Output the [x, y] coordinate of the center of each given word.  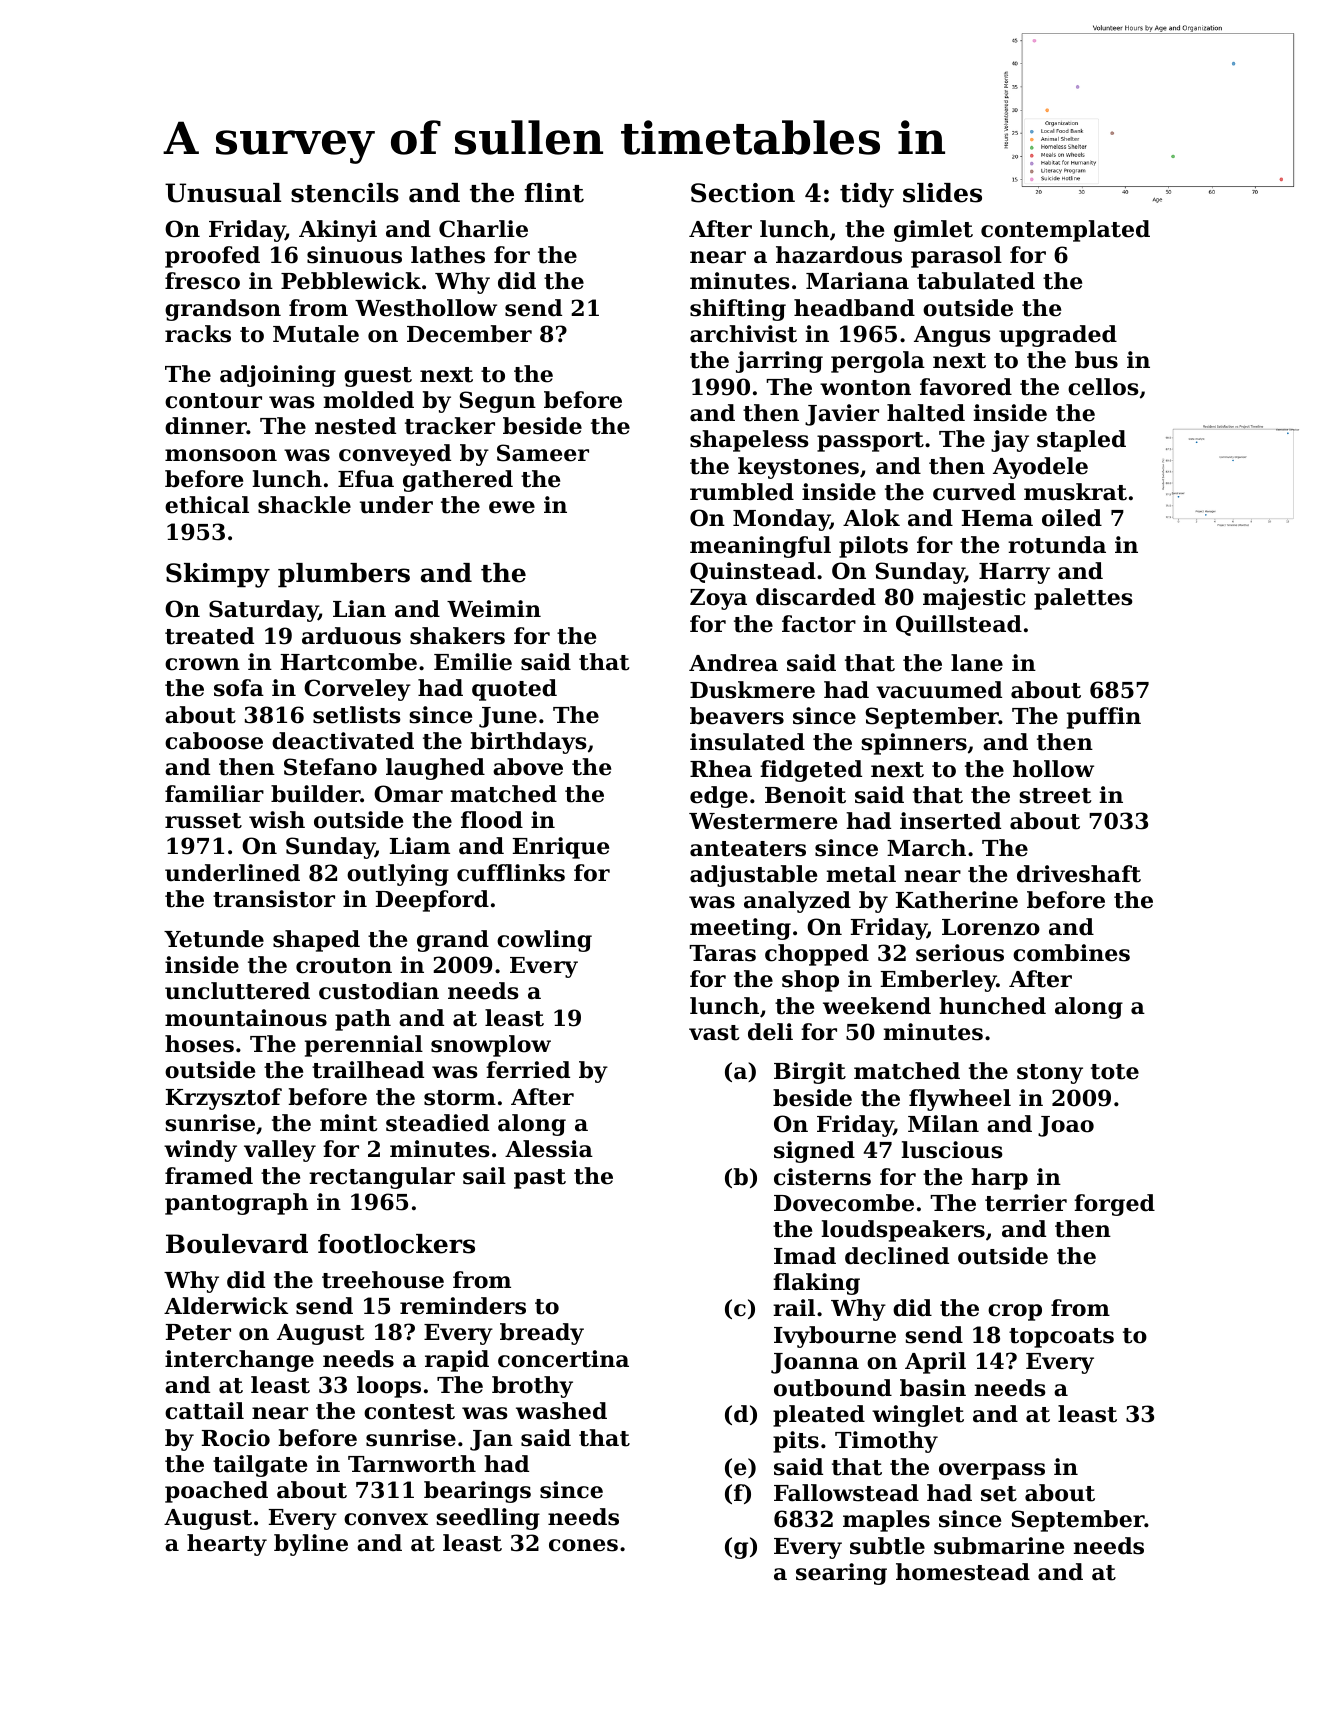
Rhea [721, 769]
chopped [817, 955]
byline [311, 1545]
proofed [212, 257]
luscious [952, 1150]
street [1055, 796]
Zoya [718, 599]
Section [743, 193]
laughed [435, 769]
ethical [207, 505]
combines [1071, 953]
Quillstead [959, 625]
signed [814, 1152]
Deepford [432, 901]
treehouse [383, 1280]
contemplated [1065, 231]
